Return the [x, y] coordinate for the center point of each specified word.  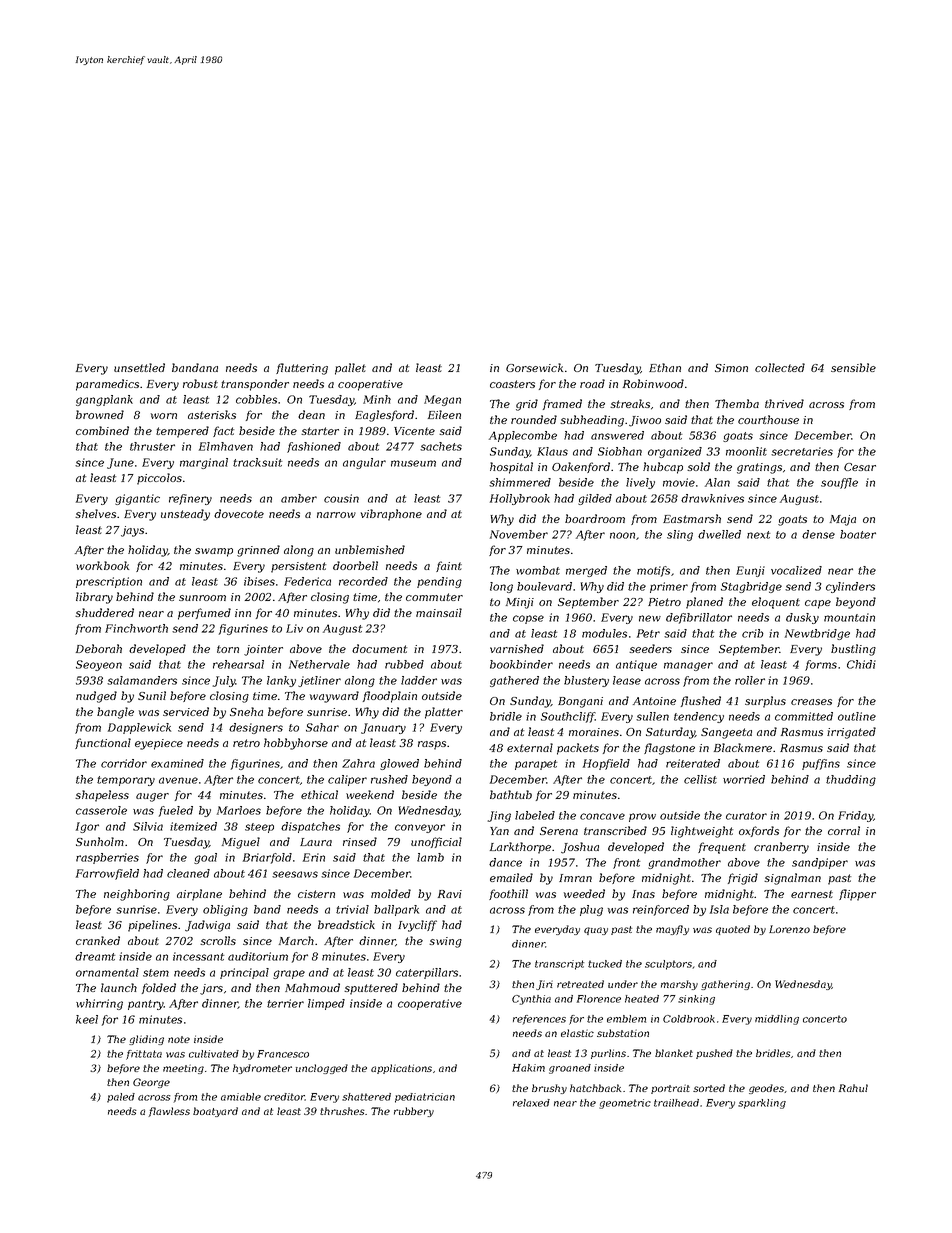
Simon [731, 368]
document [379, 648]
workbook [102, 565]
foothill [508, 894]
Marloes [239, 810]
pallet [350, 369]
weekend [370, 794]
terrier [285, 1003]
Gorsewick [534, 367]
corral [844, 830]
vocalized [796, 570]
